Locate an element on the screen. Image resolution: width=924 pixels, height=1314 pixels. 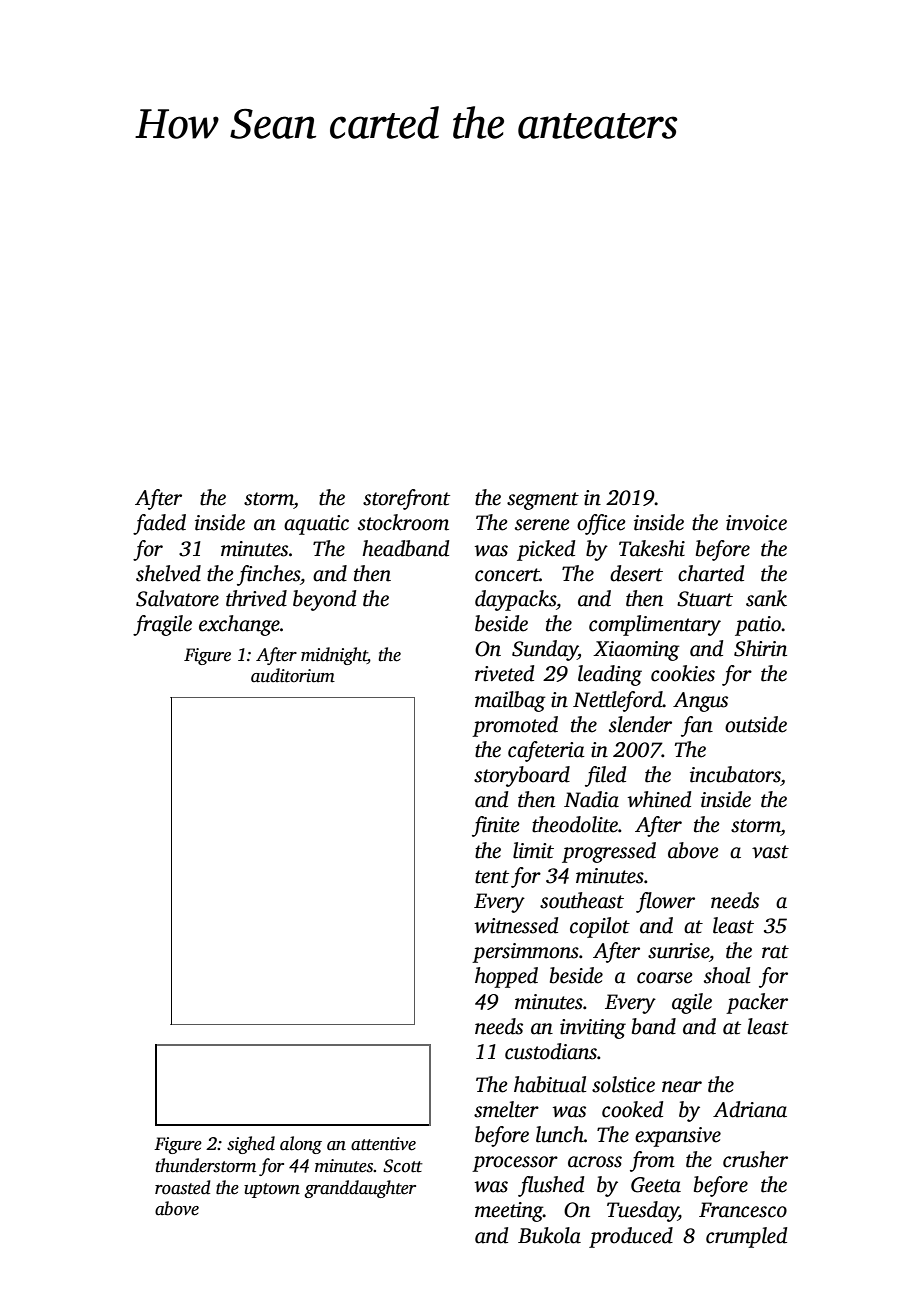
sighed is located at coordinates (251, 1145).
